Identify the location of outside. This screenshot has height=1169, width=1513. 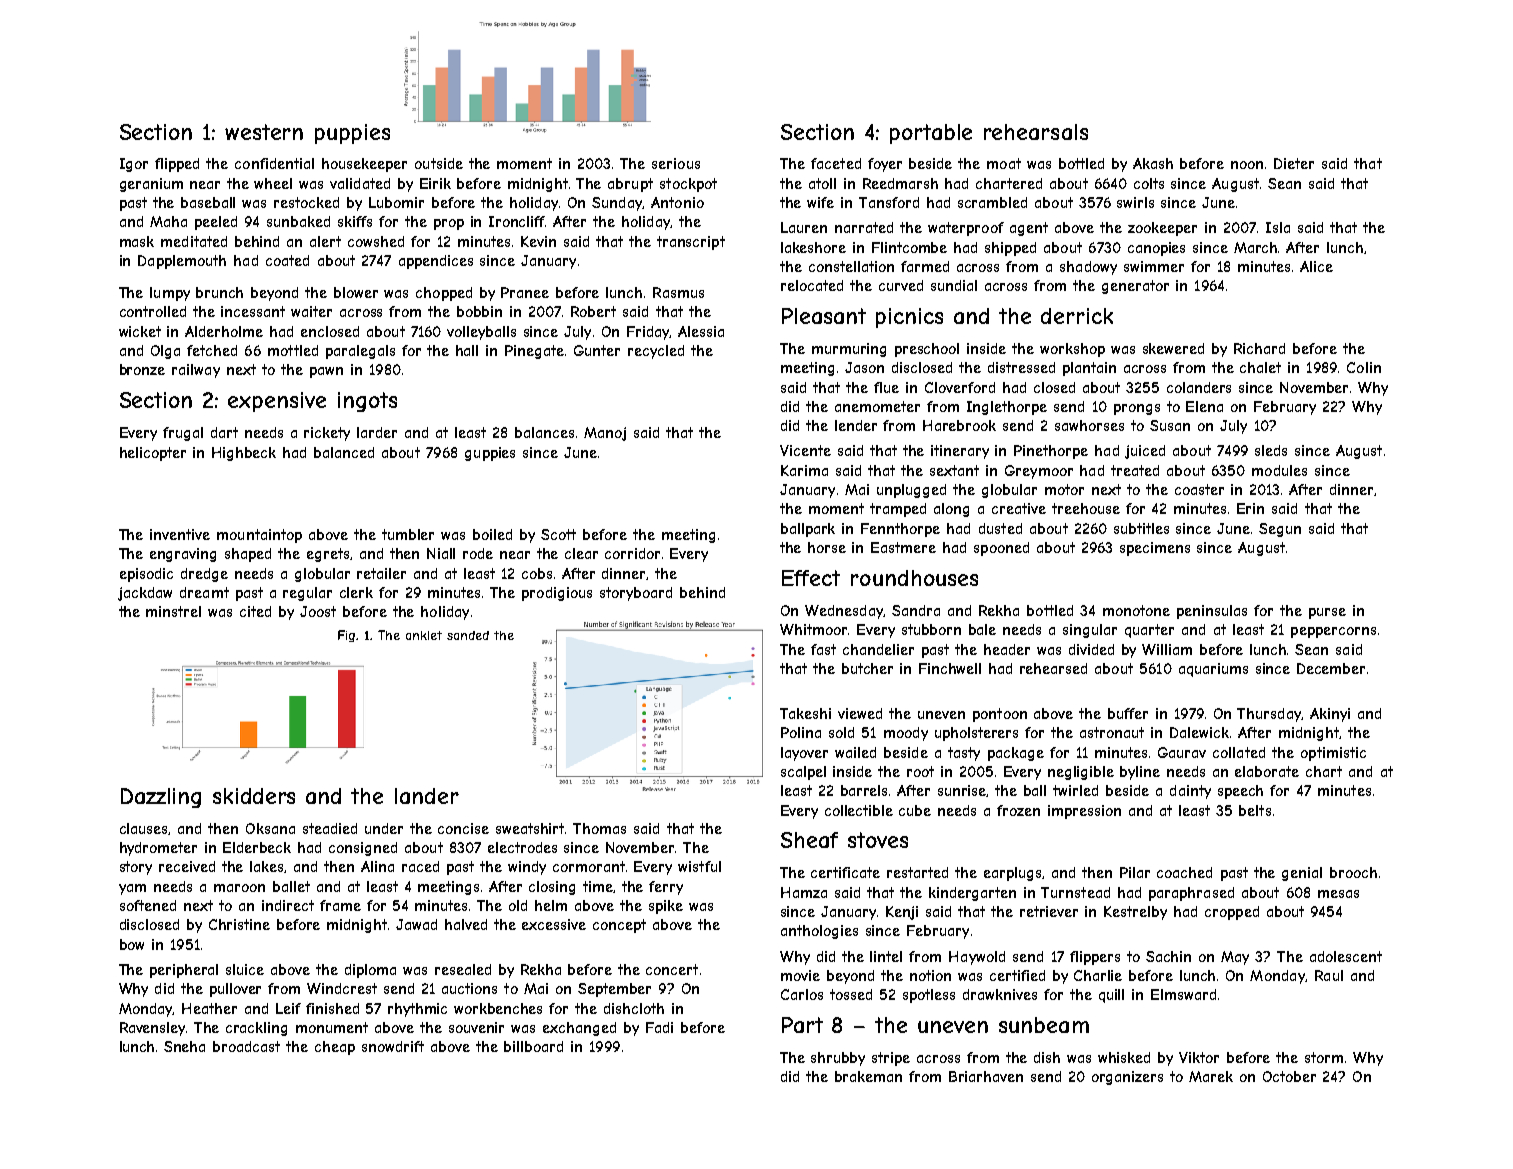
(439, 163).
